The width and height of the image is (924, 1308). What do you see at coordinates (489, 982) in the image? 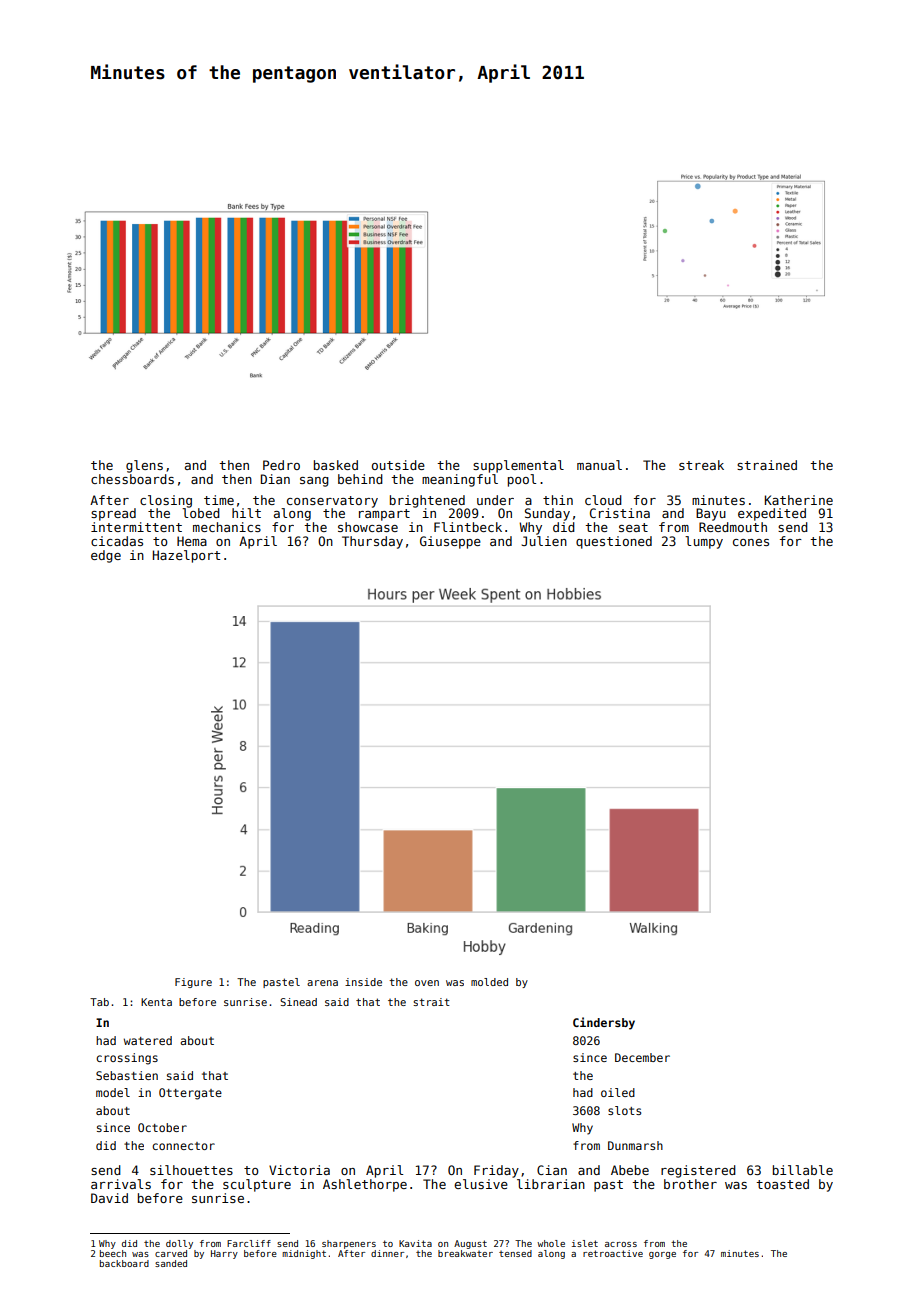
I see `molded` at bounding box center [489, 982].
